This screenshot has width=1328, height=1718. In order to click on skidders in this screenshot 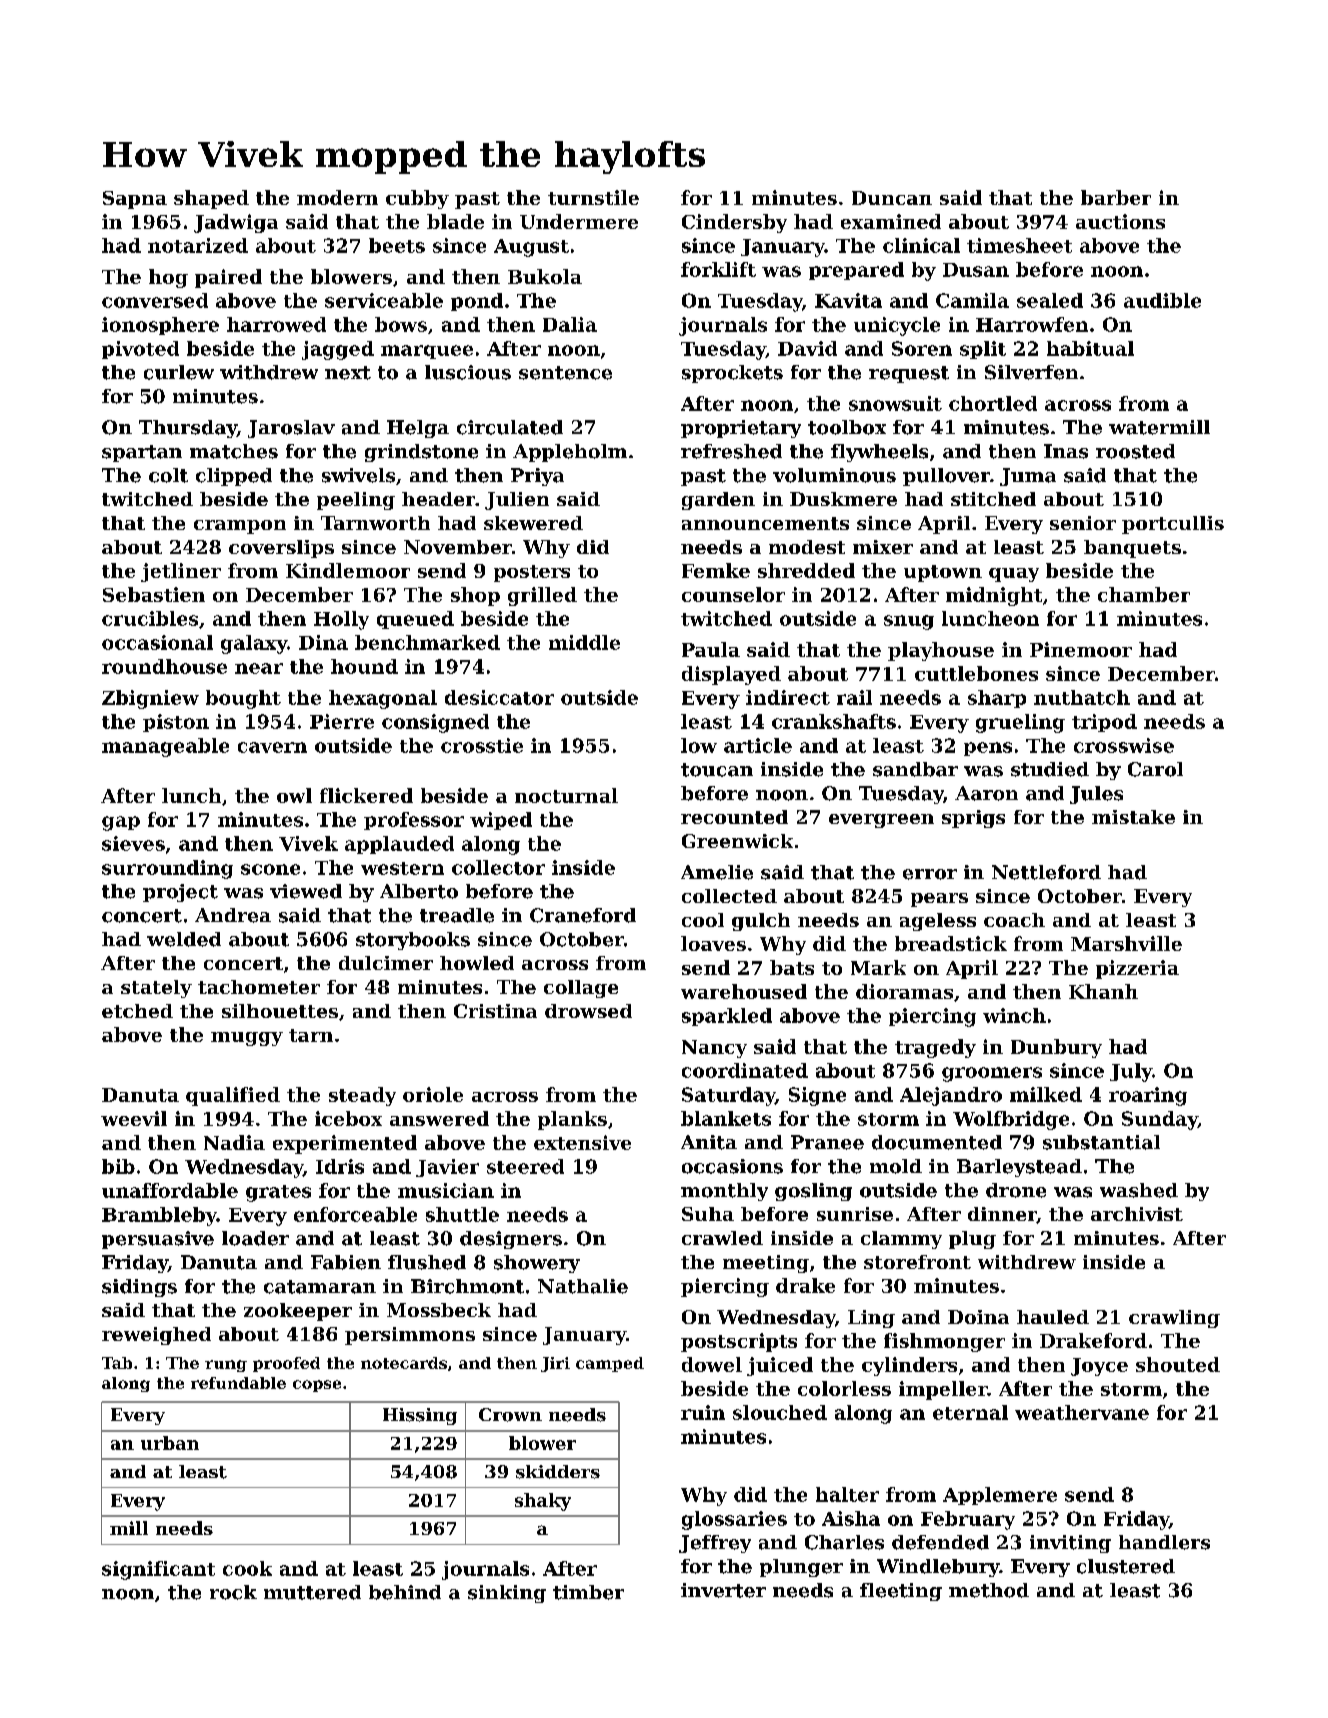, I will do `click(558, 1472)`.
